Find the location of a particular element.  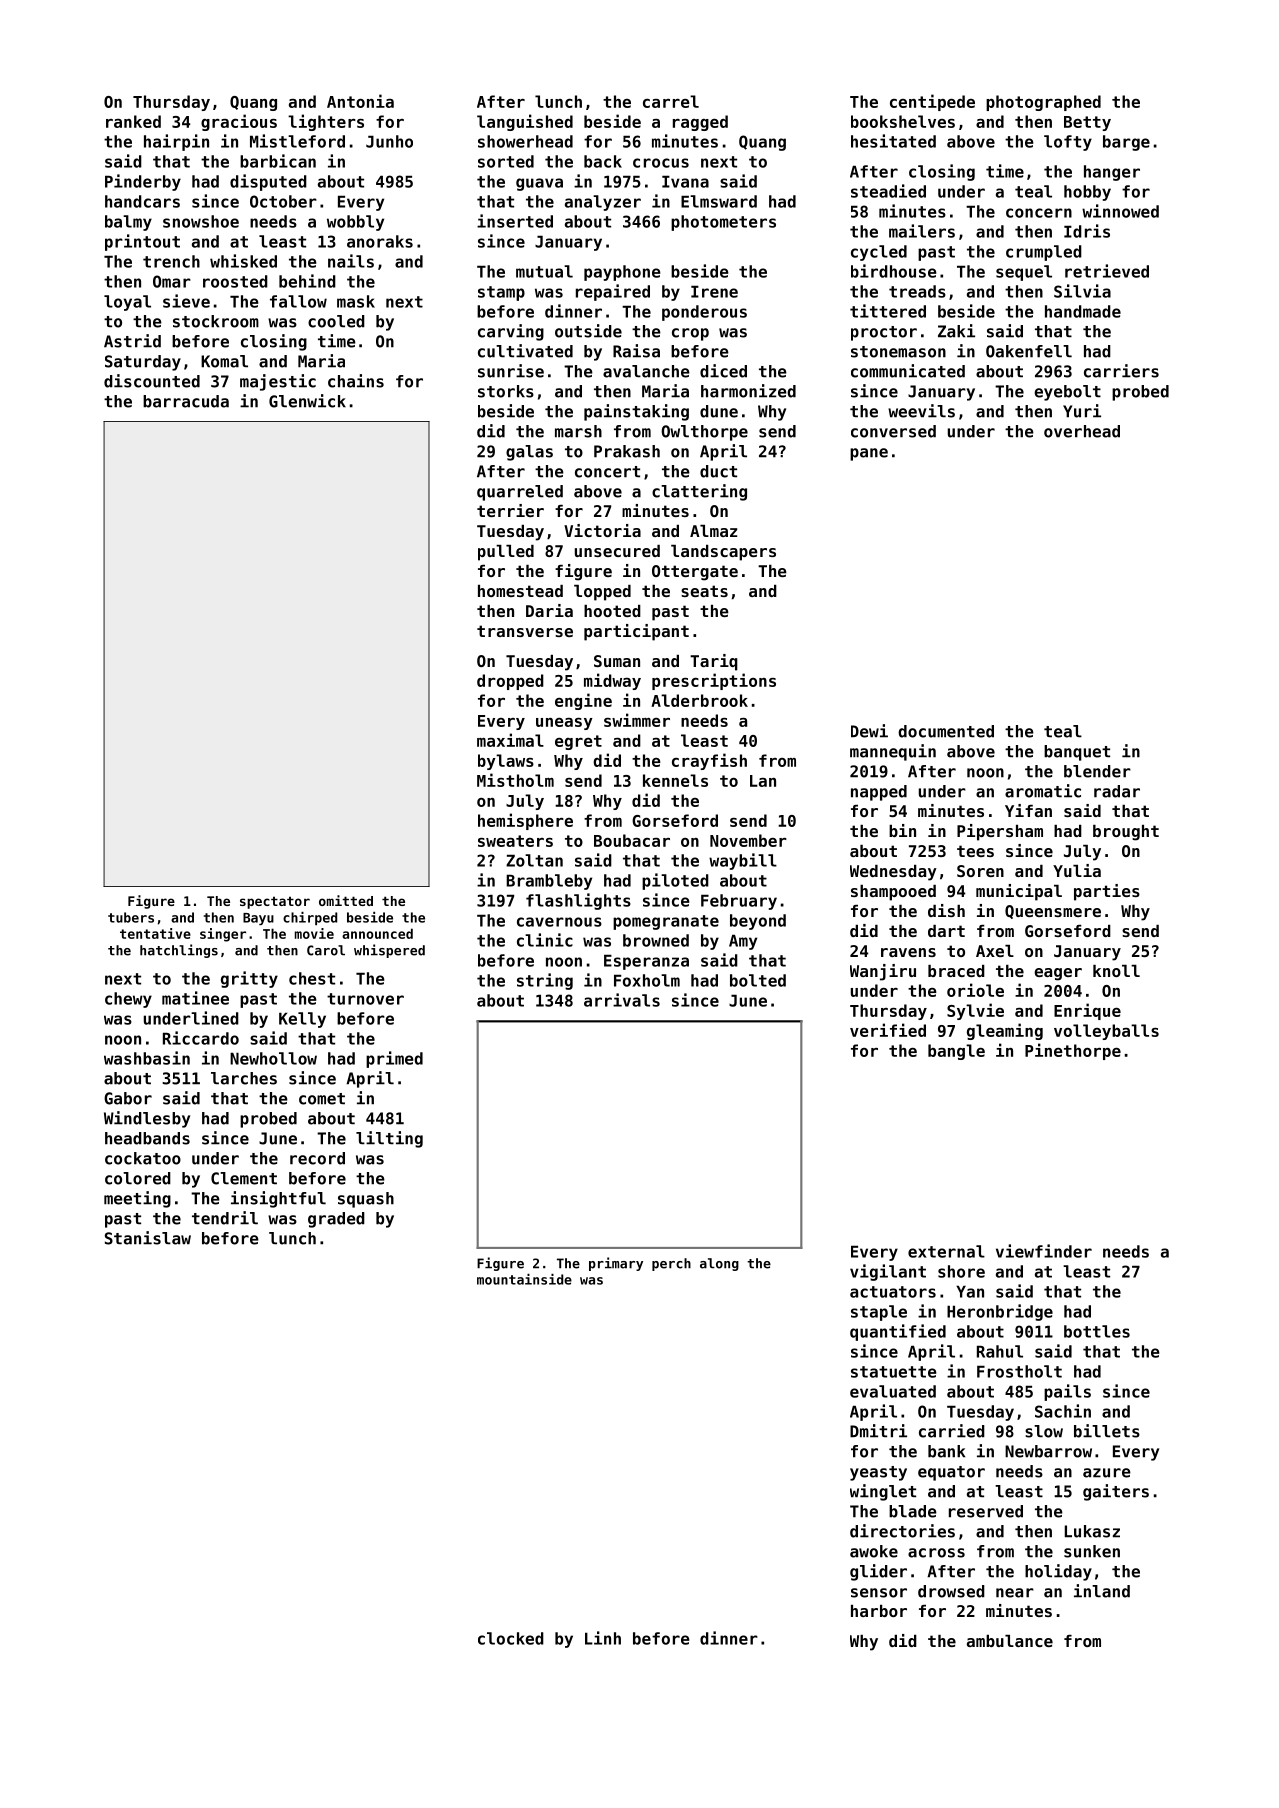

clattering is located at coordinates (699, 492).
